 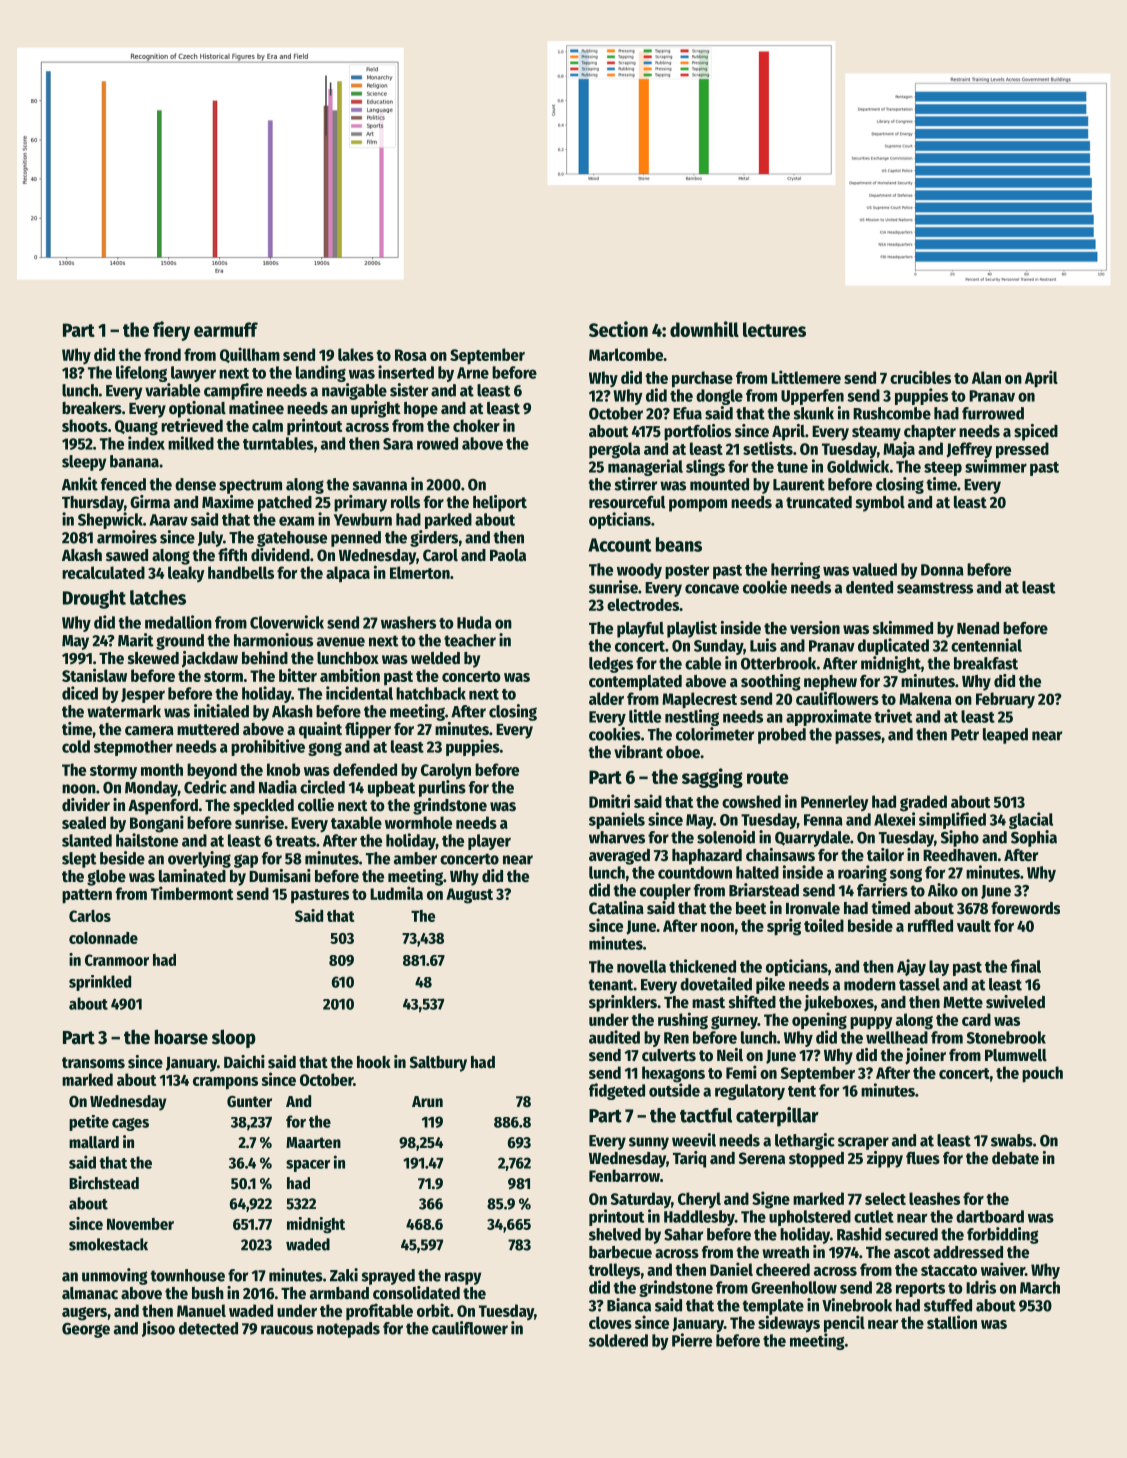 What do you see at coordinates (158, 1329) in the image?
I see `Jisoo` at bounding box center [158, 1329].
